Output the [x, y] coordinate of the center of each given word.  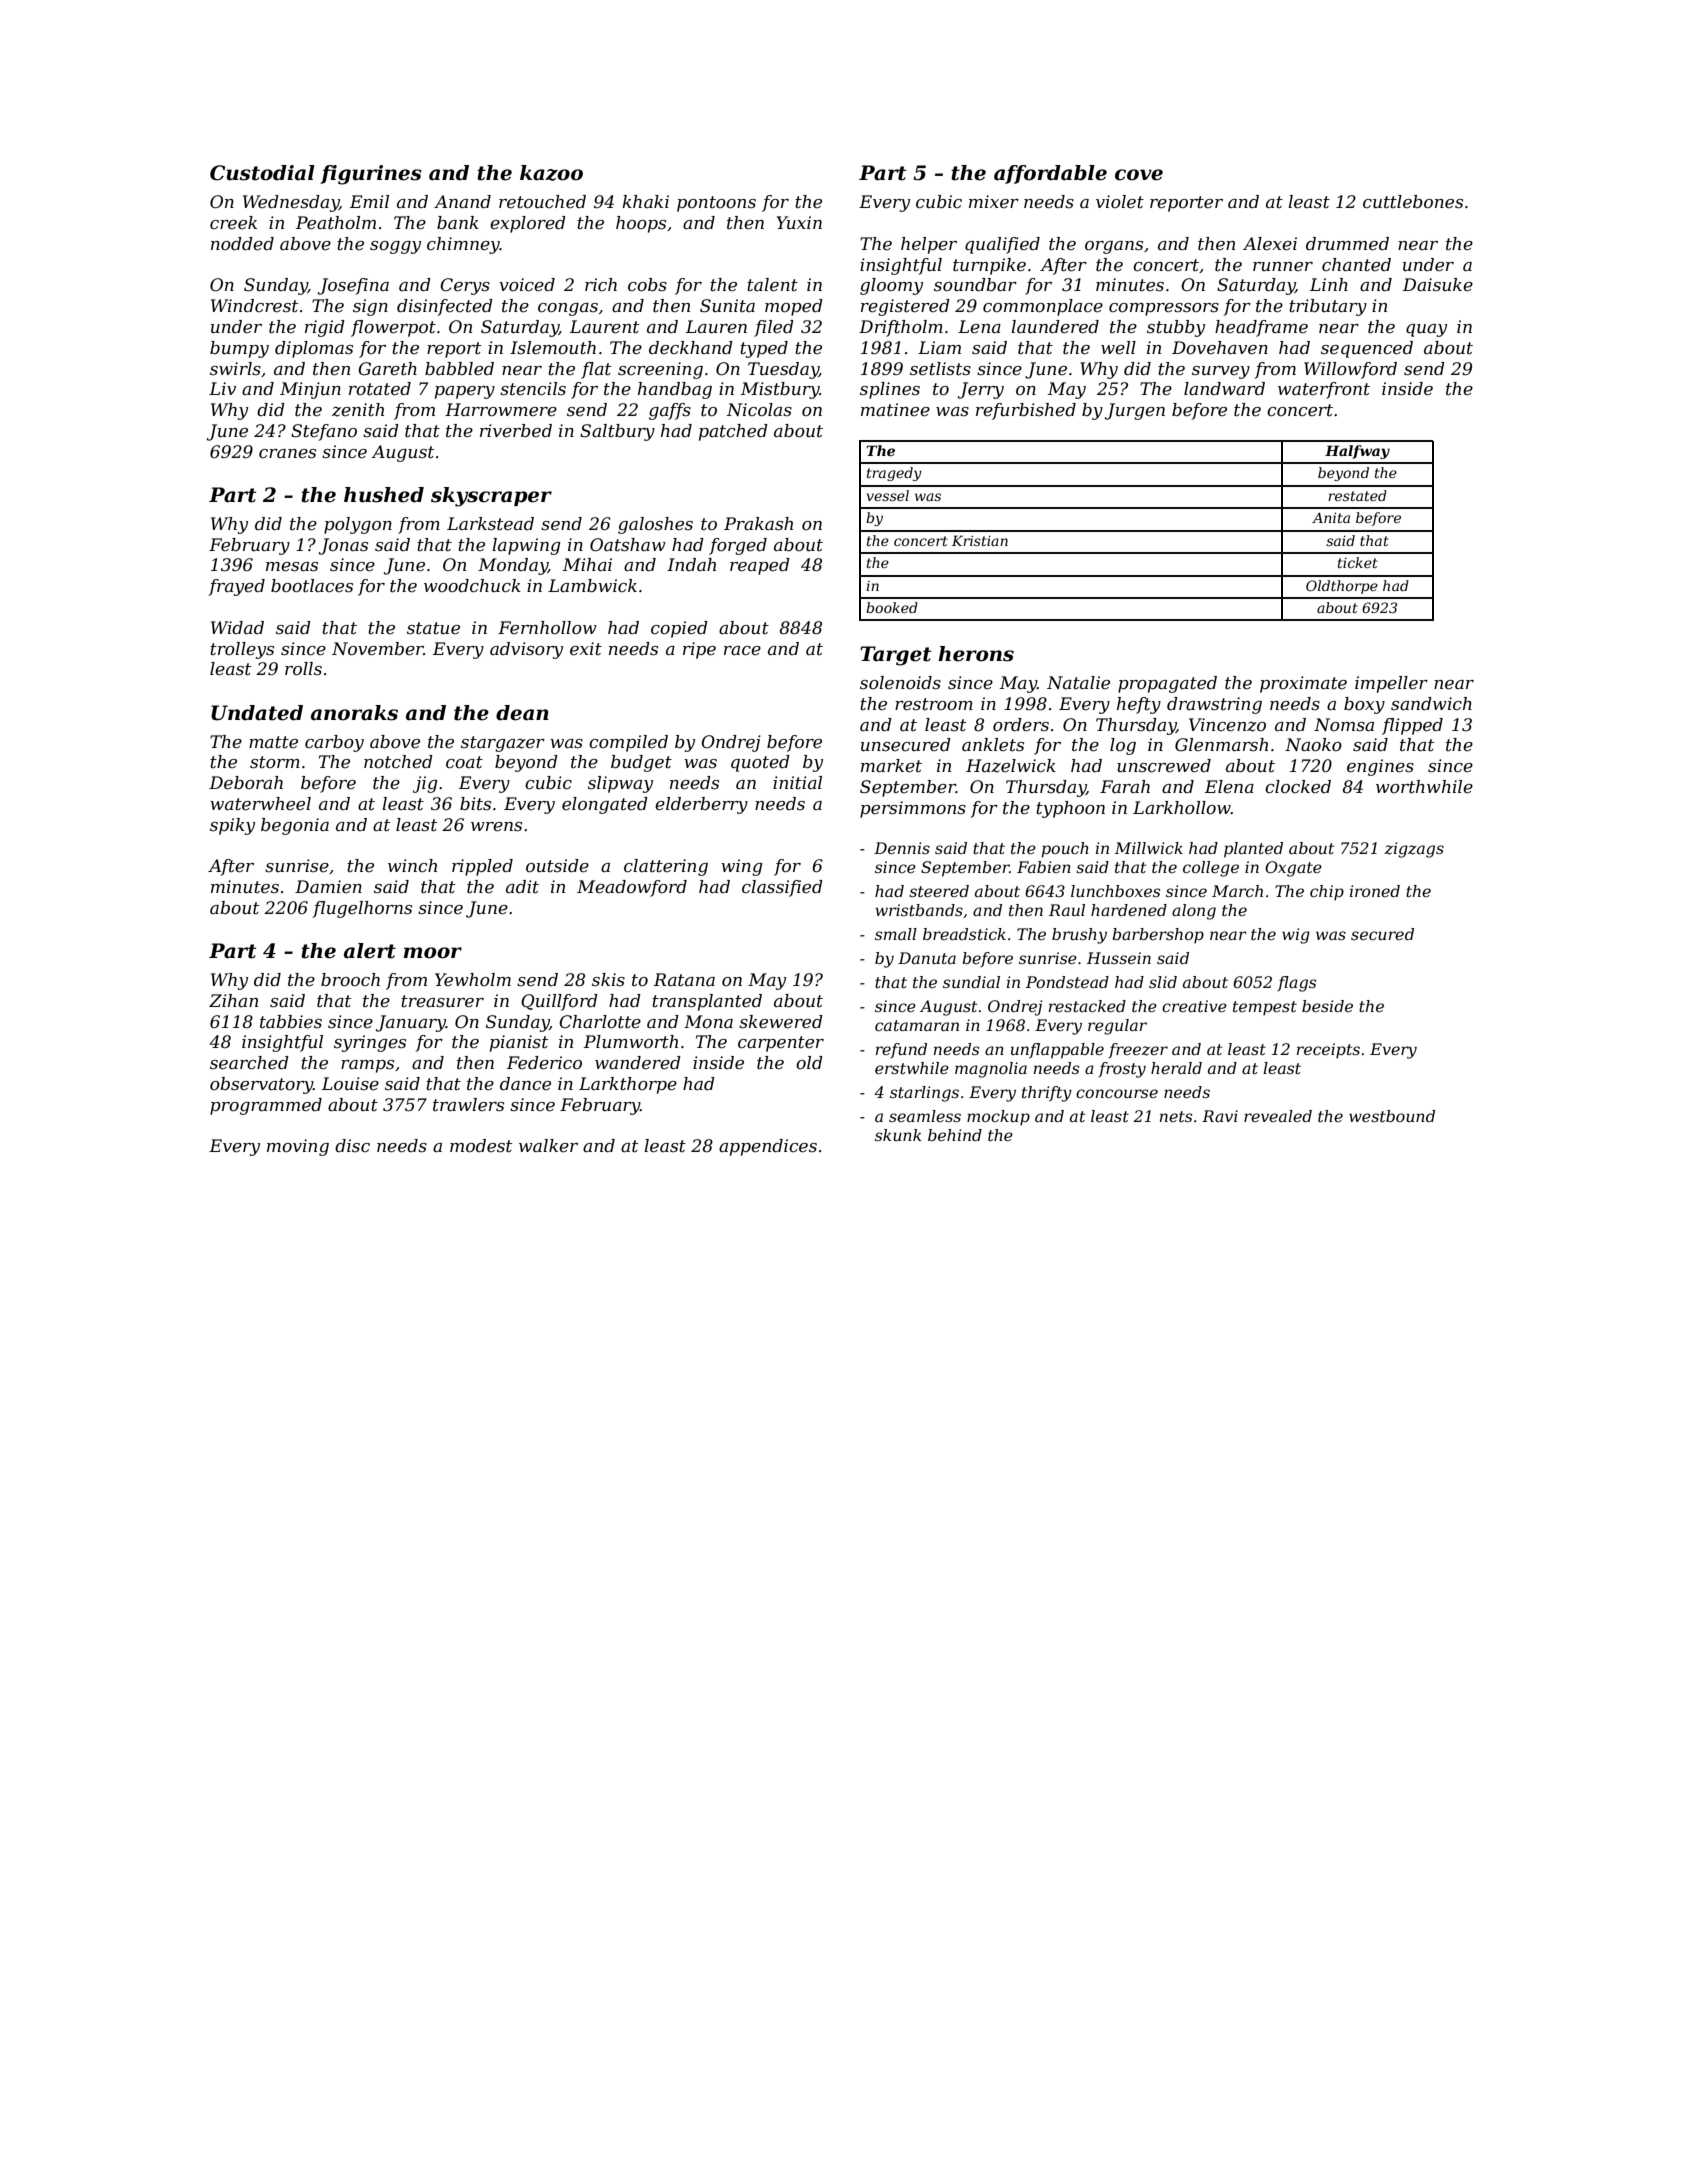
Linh [1329, 284]
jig [425, 784]
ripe [699, 650]
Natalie [1078, 682]
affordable [1050, 174]
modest [481, 1146]
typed [764, 349]
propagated [1167, 684]
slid [1163, 982]
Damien [328, 886]
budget [641, 763]
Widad [237, 627]
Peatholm [336, 223]
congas [568, 309]
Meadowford [632, 888]
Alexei [1270, 244]
